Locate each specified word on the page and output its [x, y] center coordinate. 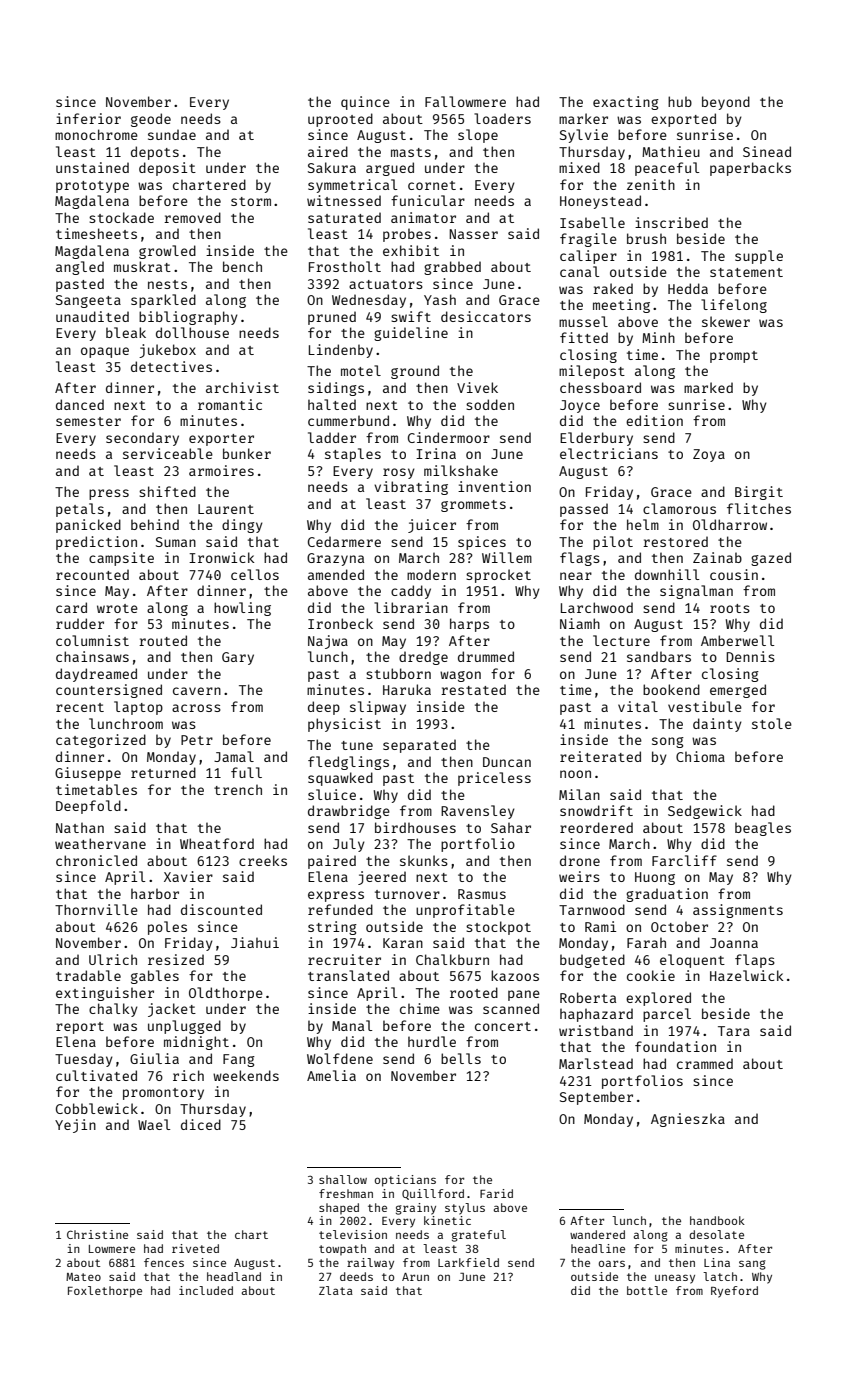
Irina [436, 453]
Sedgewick [705, 812]
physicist [344, 725]
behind [155, 524]
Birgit [759, 493]
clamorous [679, 508]
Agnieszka [688, 1120]
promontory [163, 1094]
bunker [247, 453]
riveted [195, 1248]
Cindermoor [449, 437]
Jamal [234, 756]
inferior [88, 118]
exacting [626, 103]
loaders [502, 118]
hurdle [432, 1041]
